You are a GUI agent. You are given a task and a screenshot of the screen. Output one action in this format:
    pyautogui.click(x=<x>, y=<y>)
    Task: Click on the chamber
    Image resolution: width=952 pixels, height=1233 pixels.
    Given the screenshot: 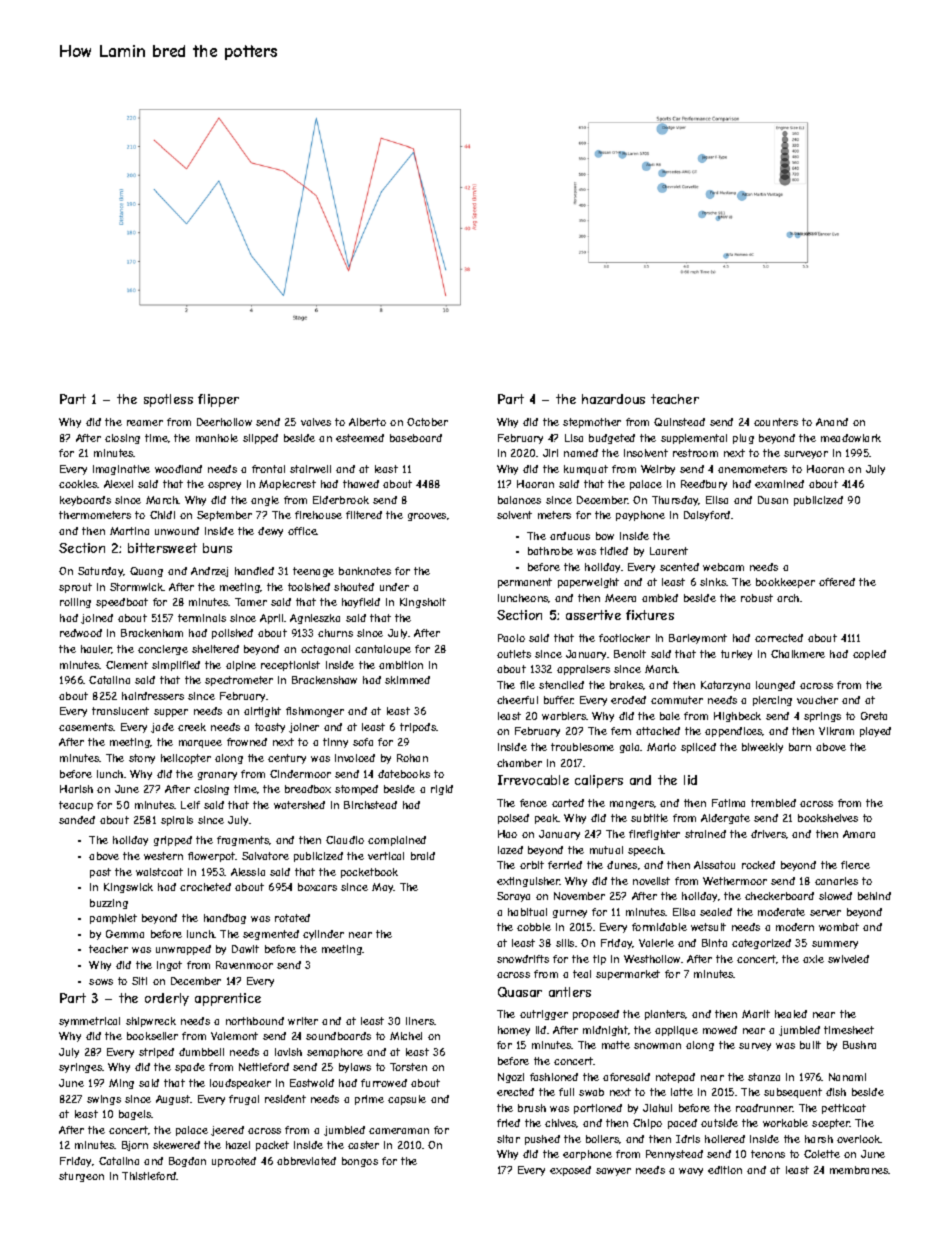 What is the action you would take?
    pyautogui.click(x=519, y=763)
